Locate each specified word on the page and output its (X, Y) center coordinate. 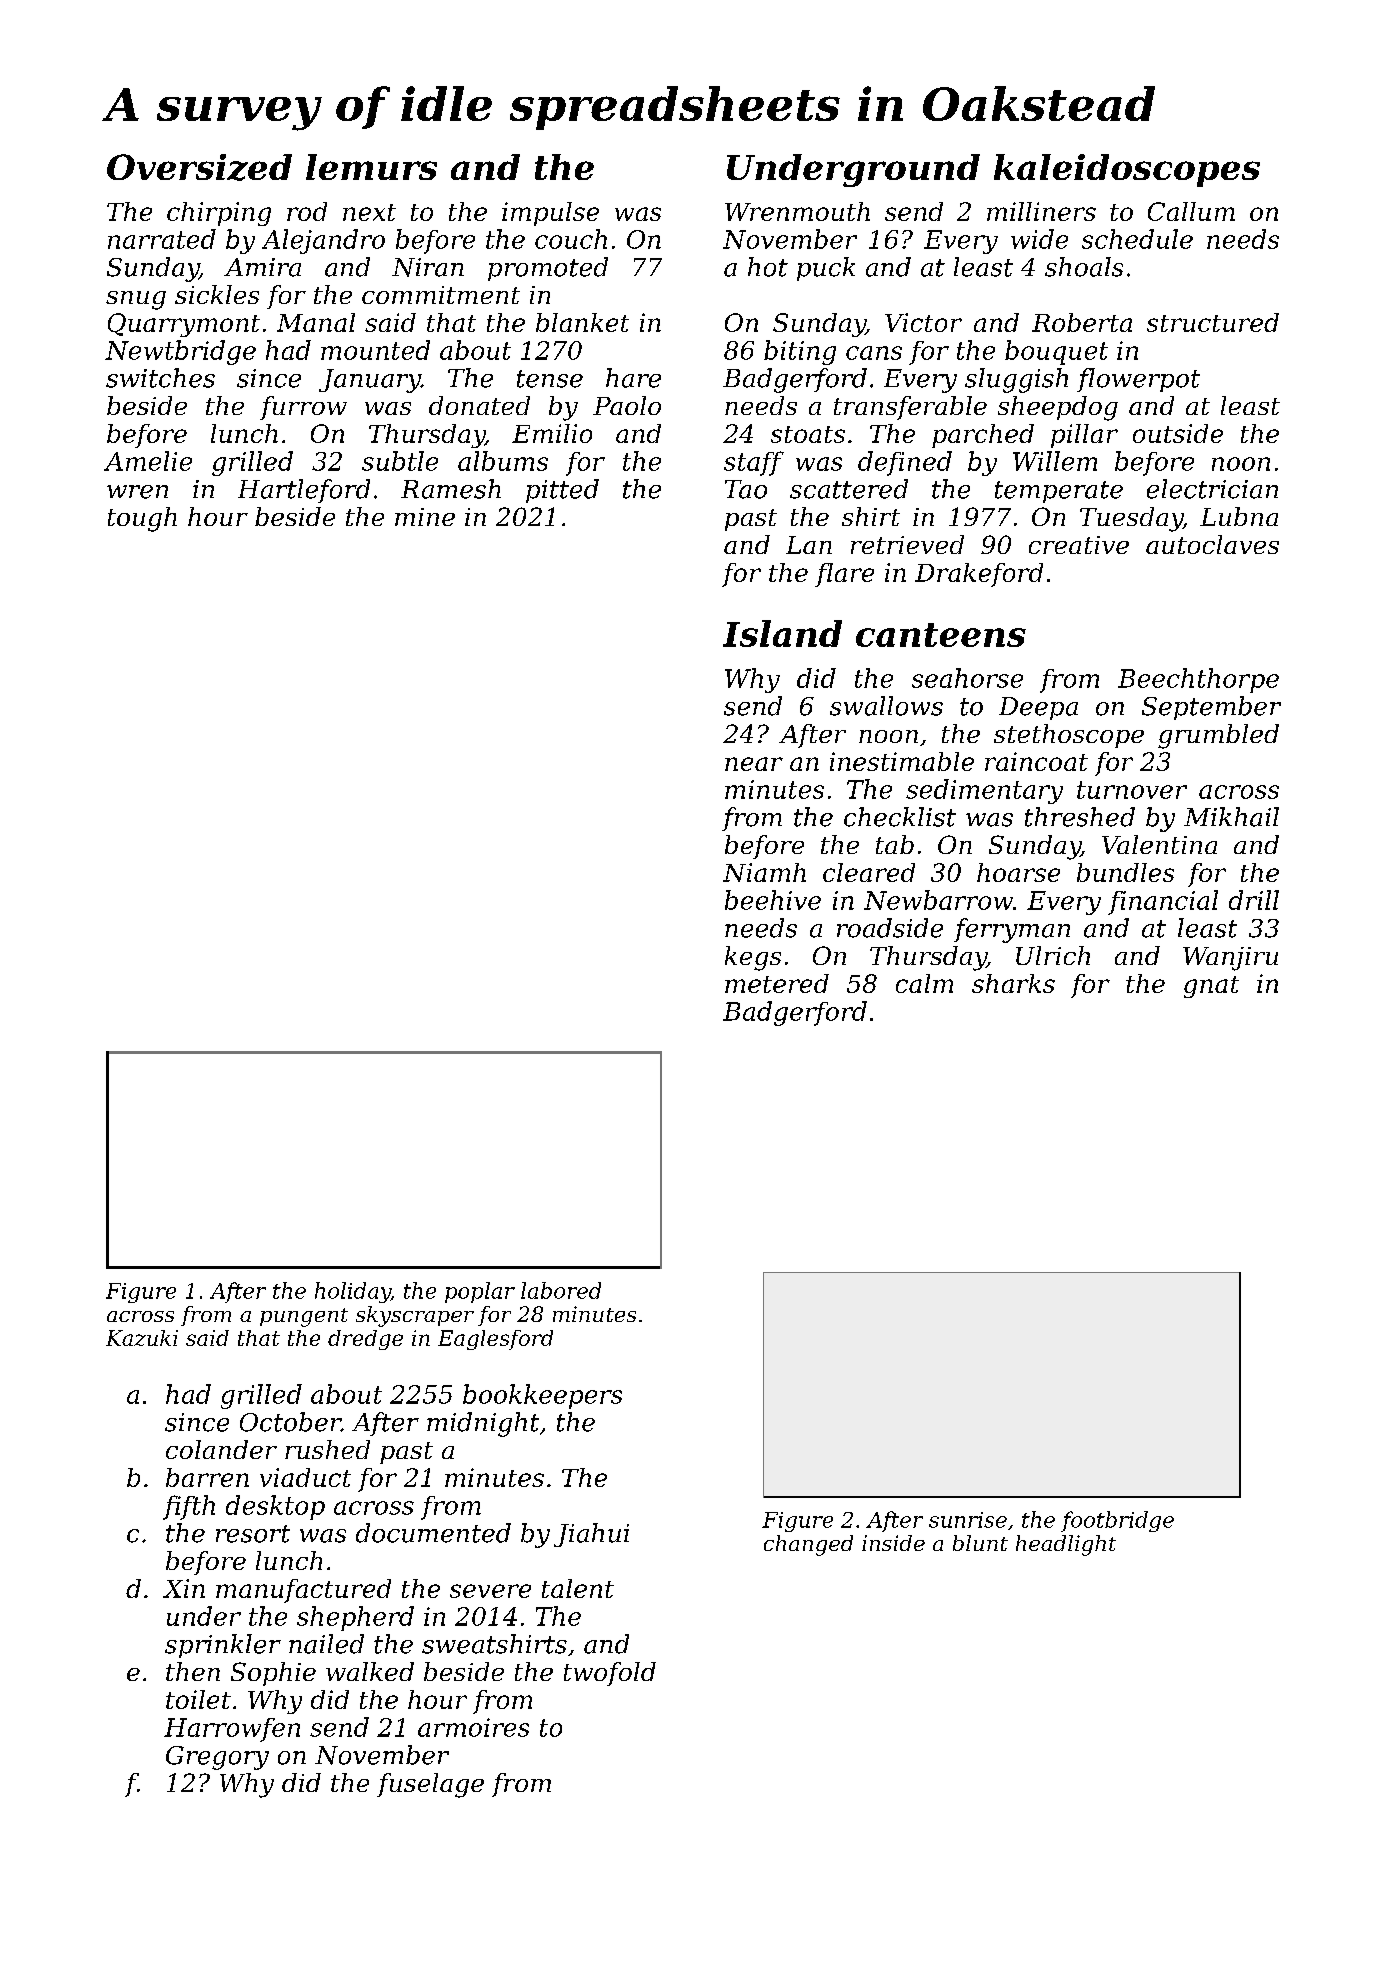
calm (924, 983)
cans (874, 353)
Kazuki (142, 1338)
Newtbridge (180, 352)
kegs (753, 958)
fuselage (430, 1785)
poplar (480, 1292)
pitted (562, 491)
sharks (1013, 983)
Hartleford (304, 491)
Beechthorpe (1198, 680)
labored (561, 1290)
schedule (1137, 239)
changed (808, 1545)
